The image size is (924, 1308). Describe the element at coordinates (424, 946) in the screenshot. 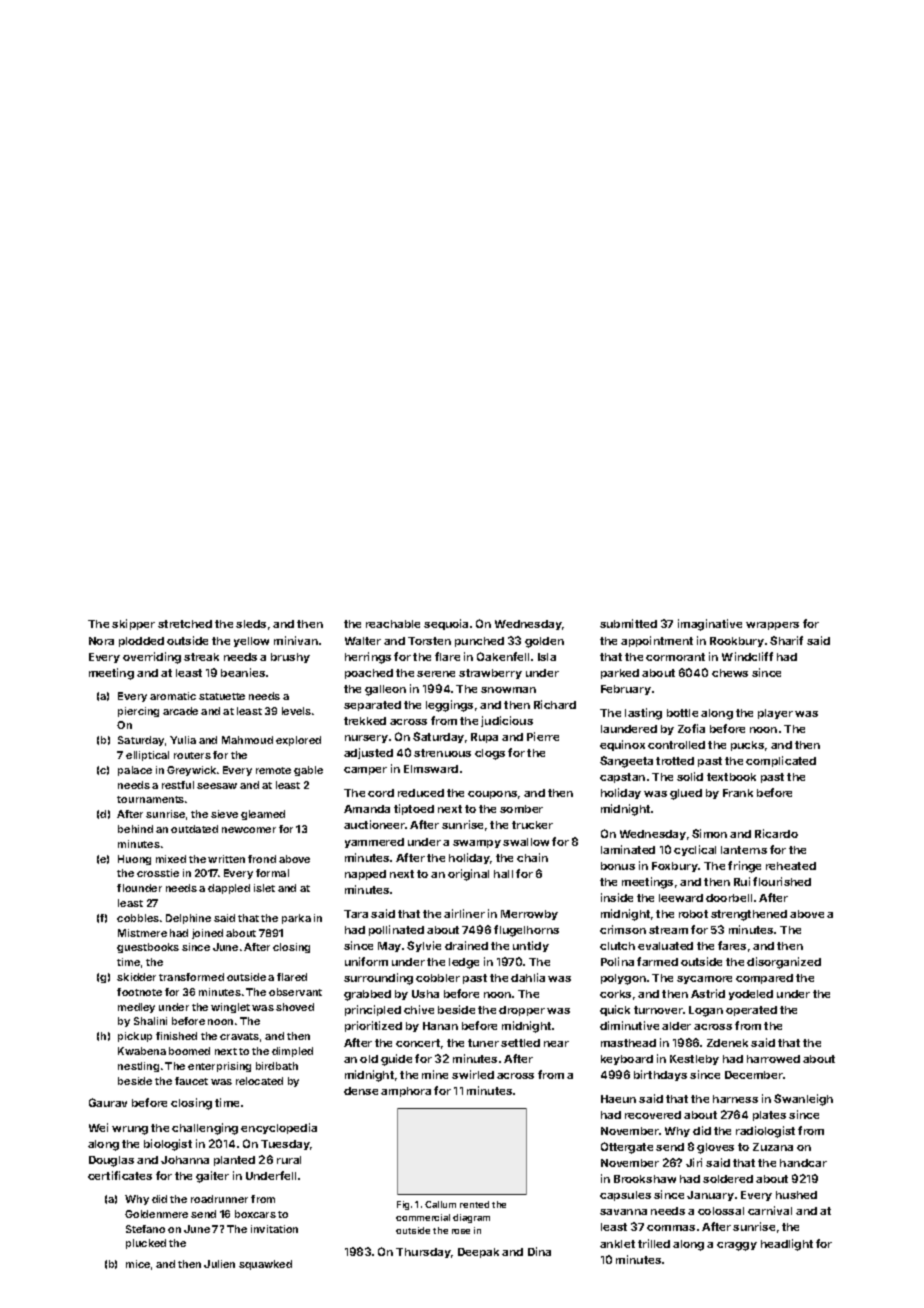

I see `Sylvie` at that location.
